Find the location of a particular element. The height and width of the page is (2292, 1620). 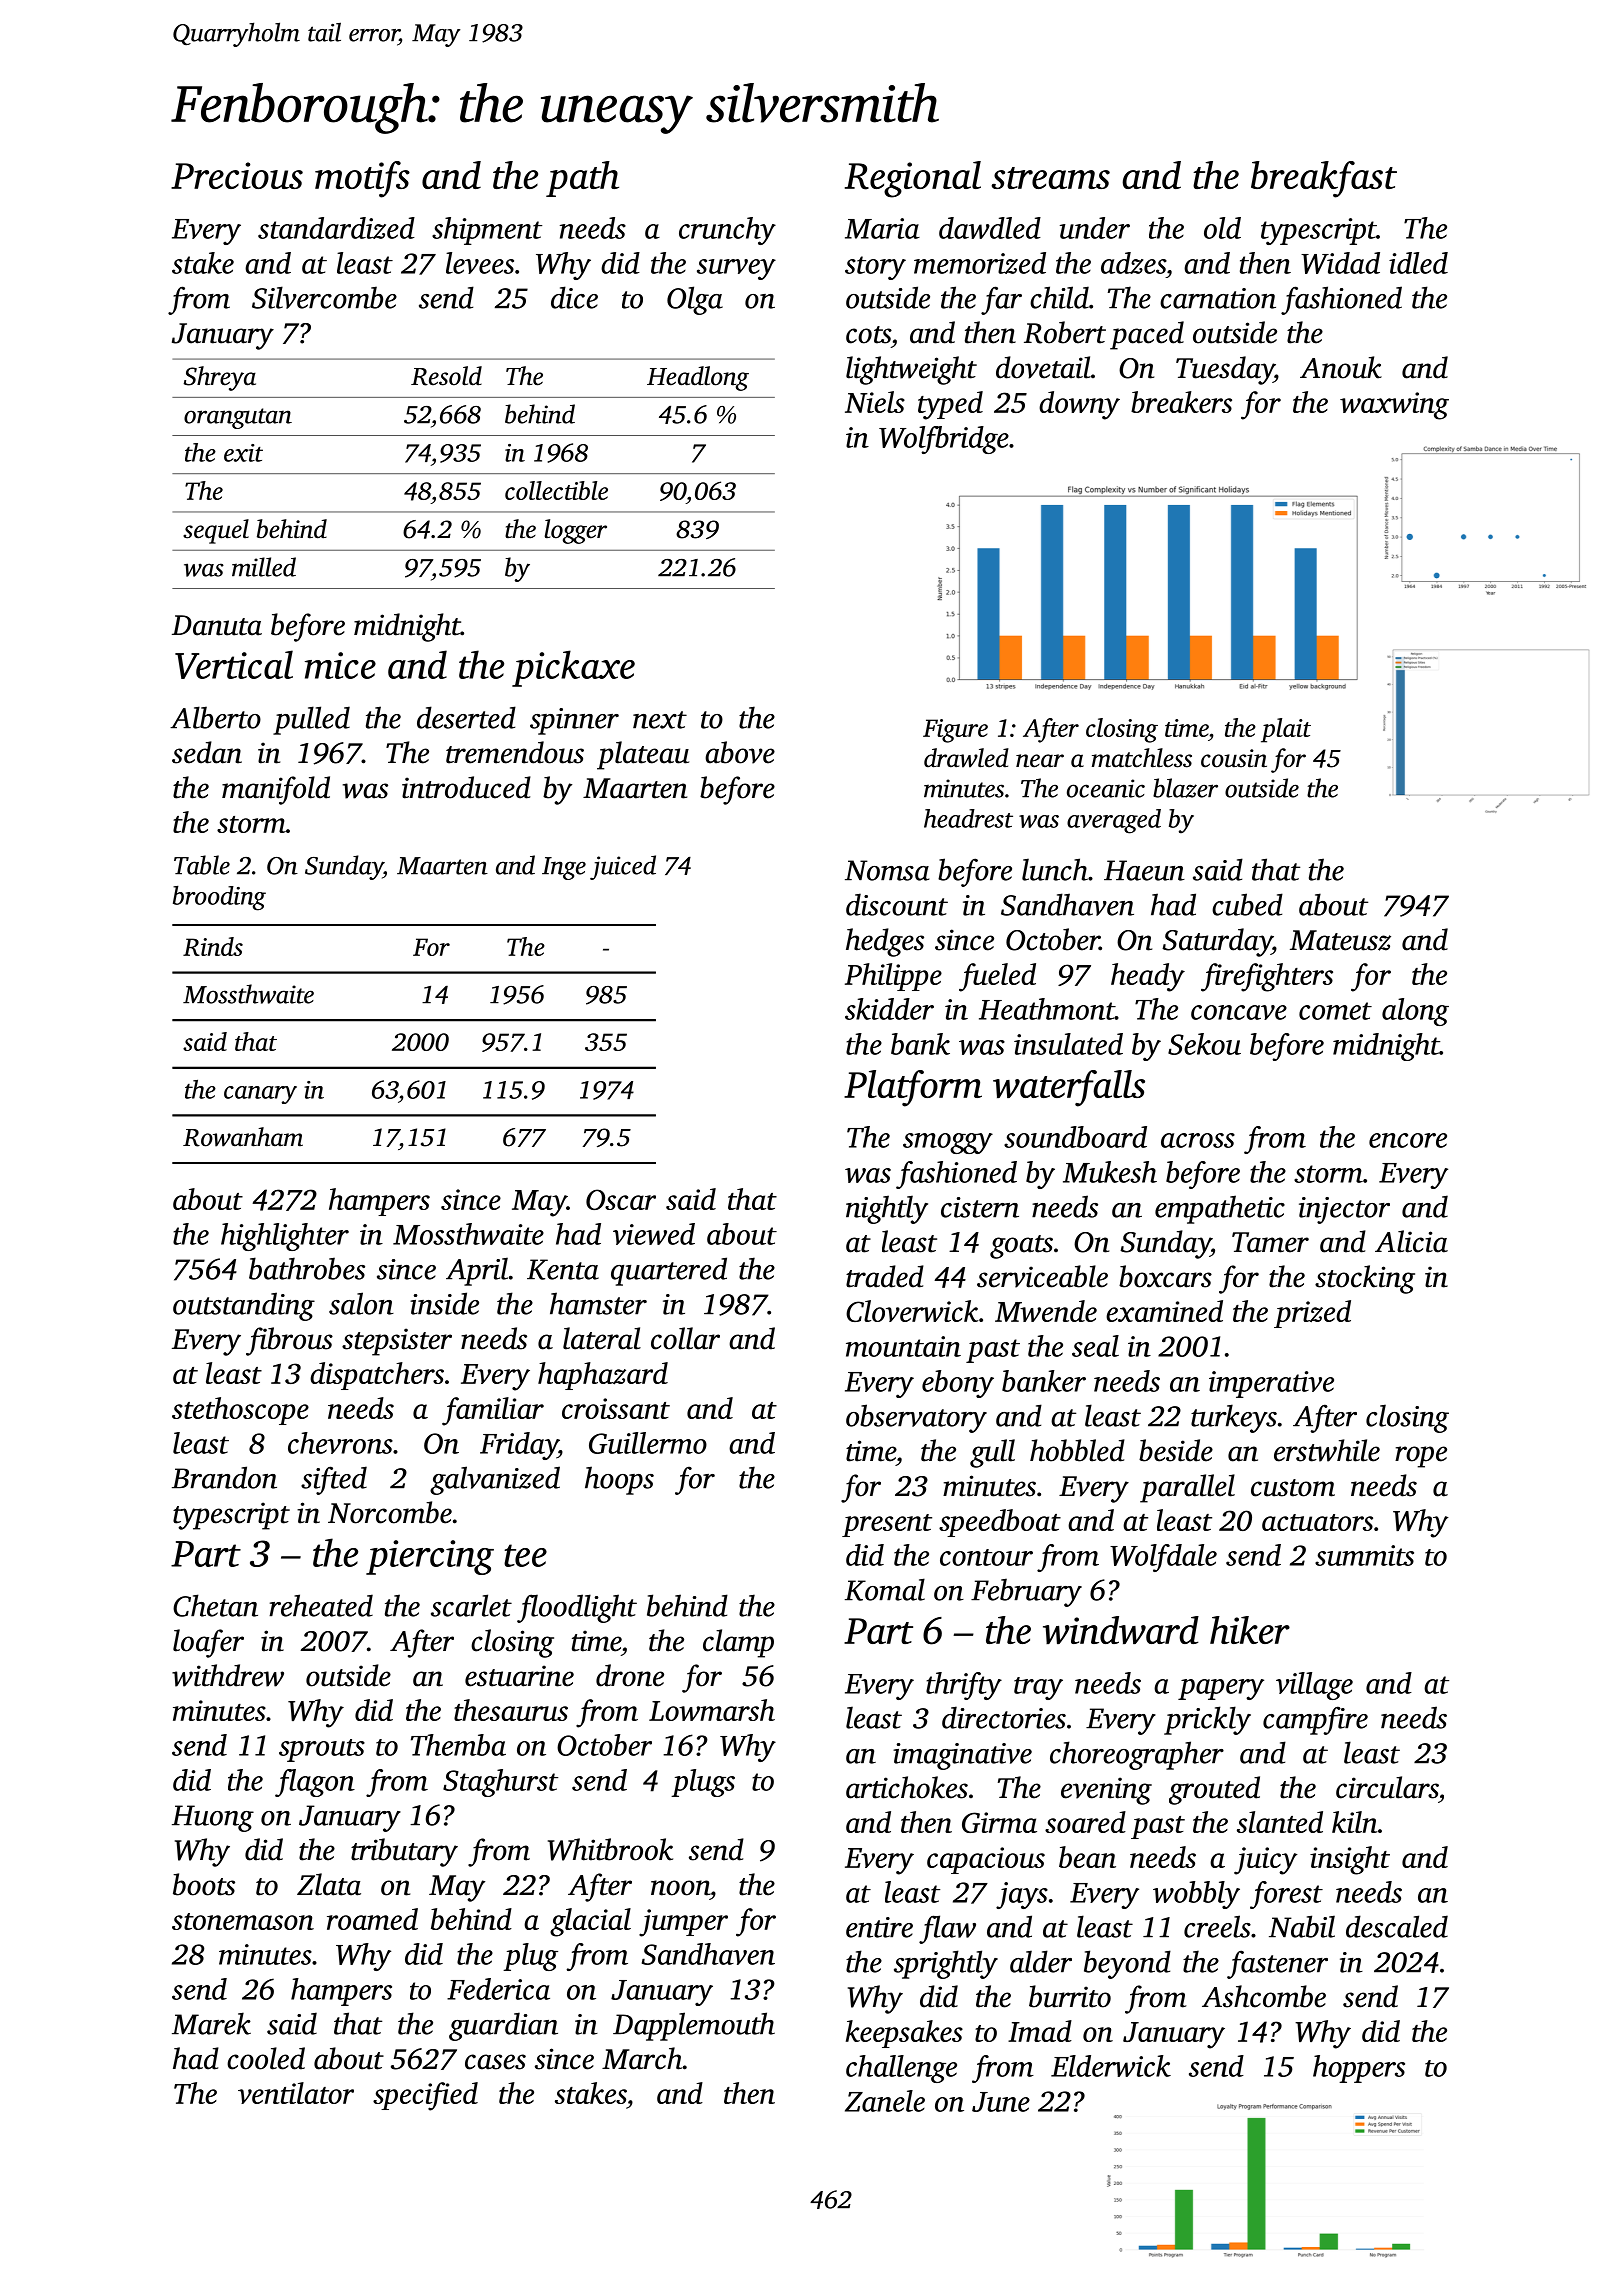

under is located at coordinates (1095, 228).
